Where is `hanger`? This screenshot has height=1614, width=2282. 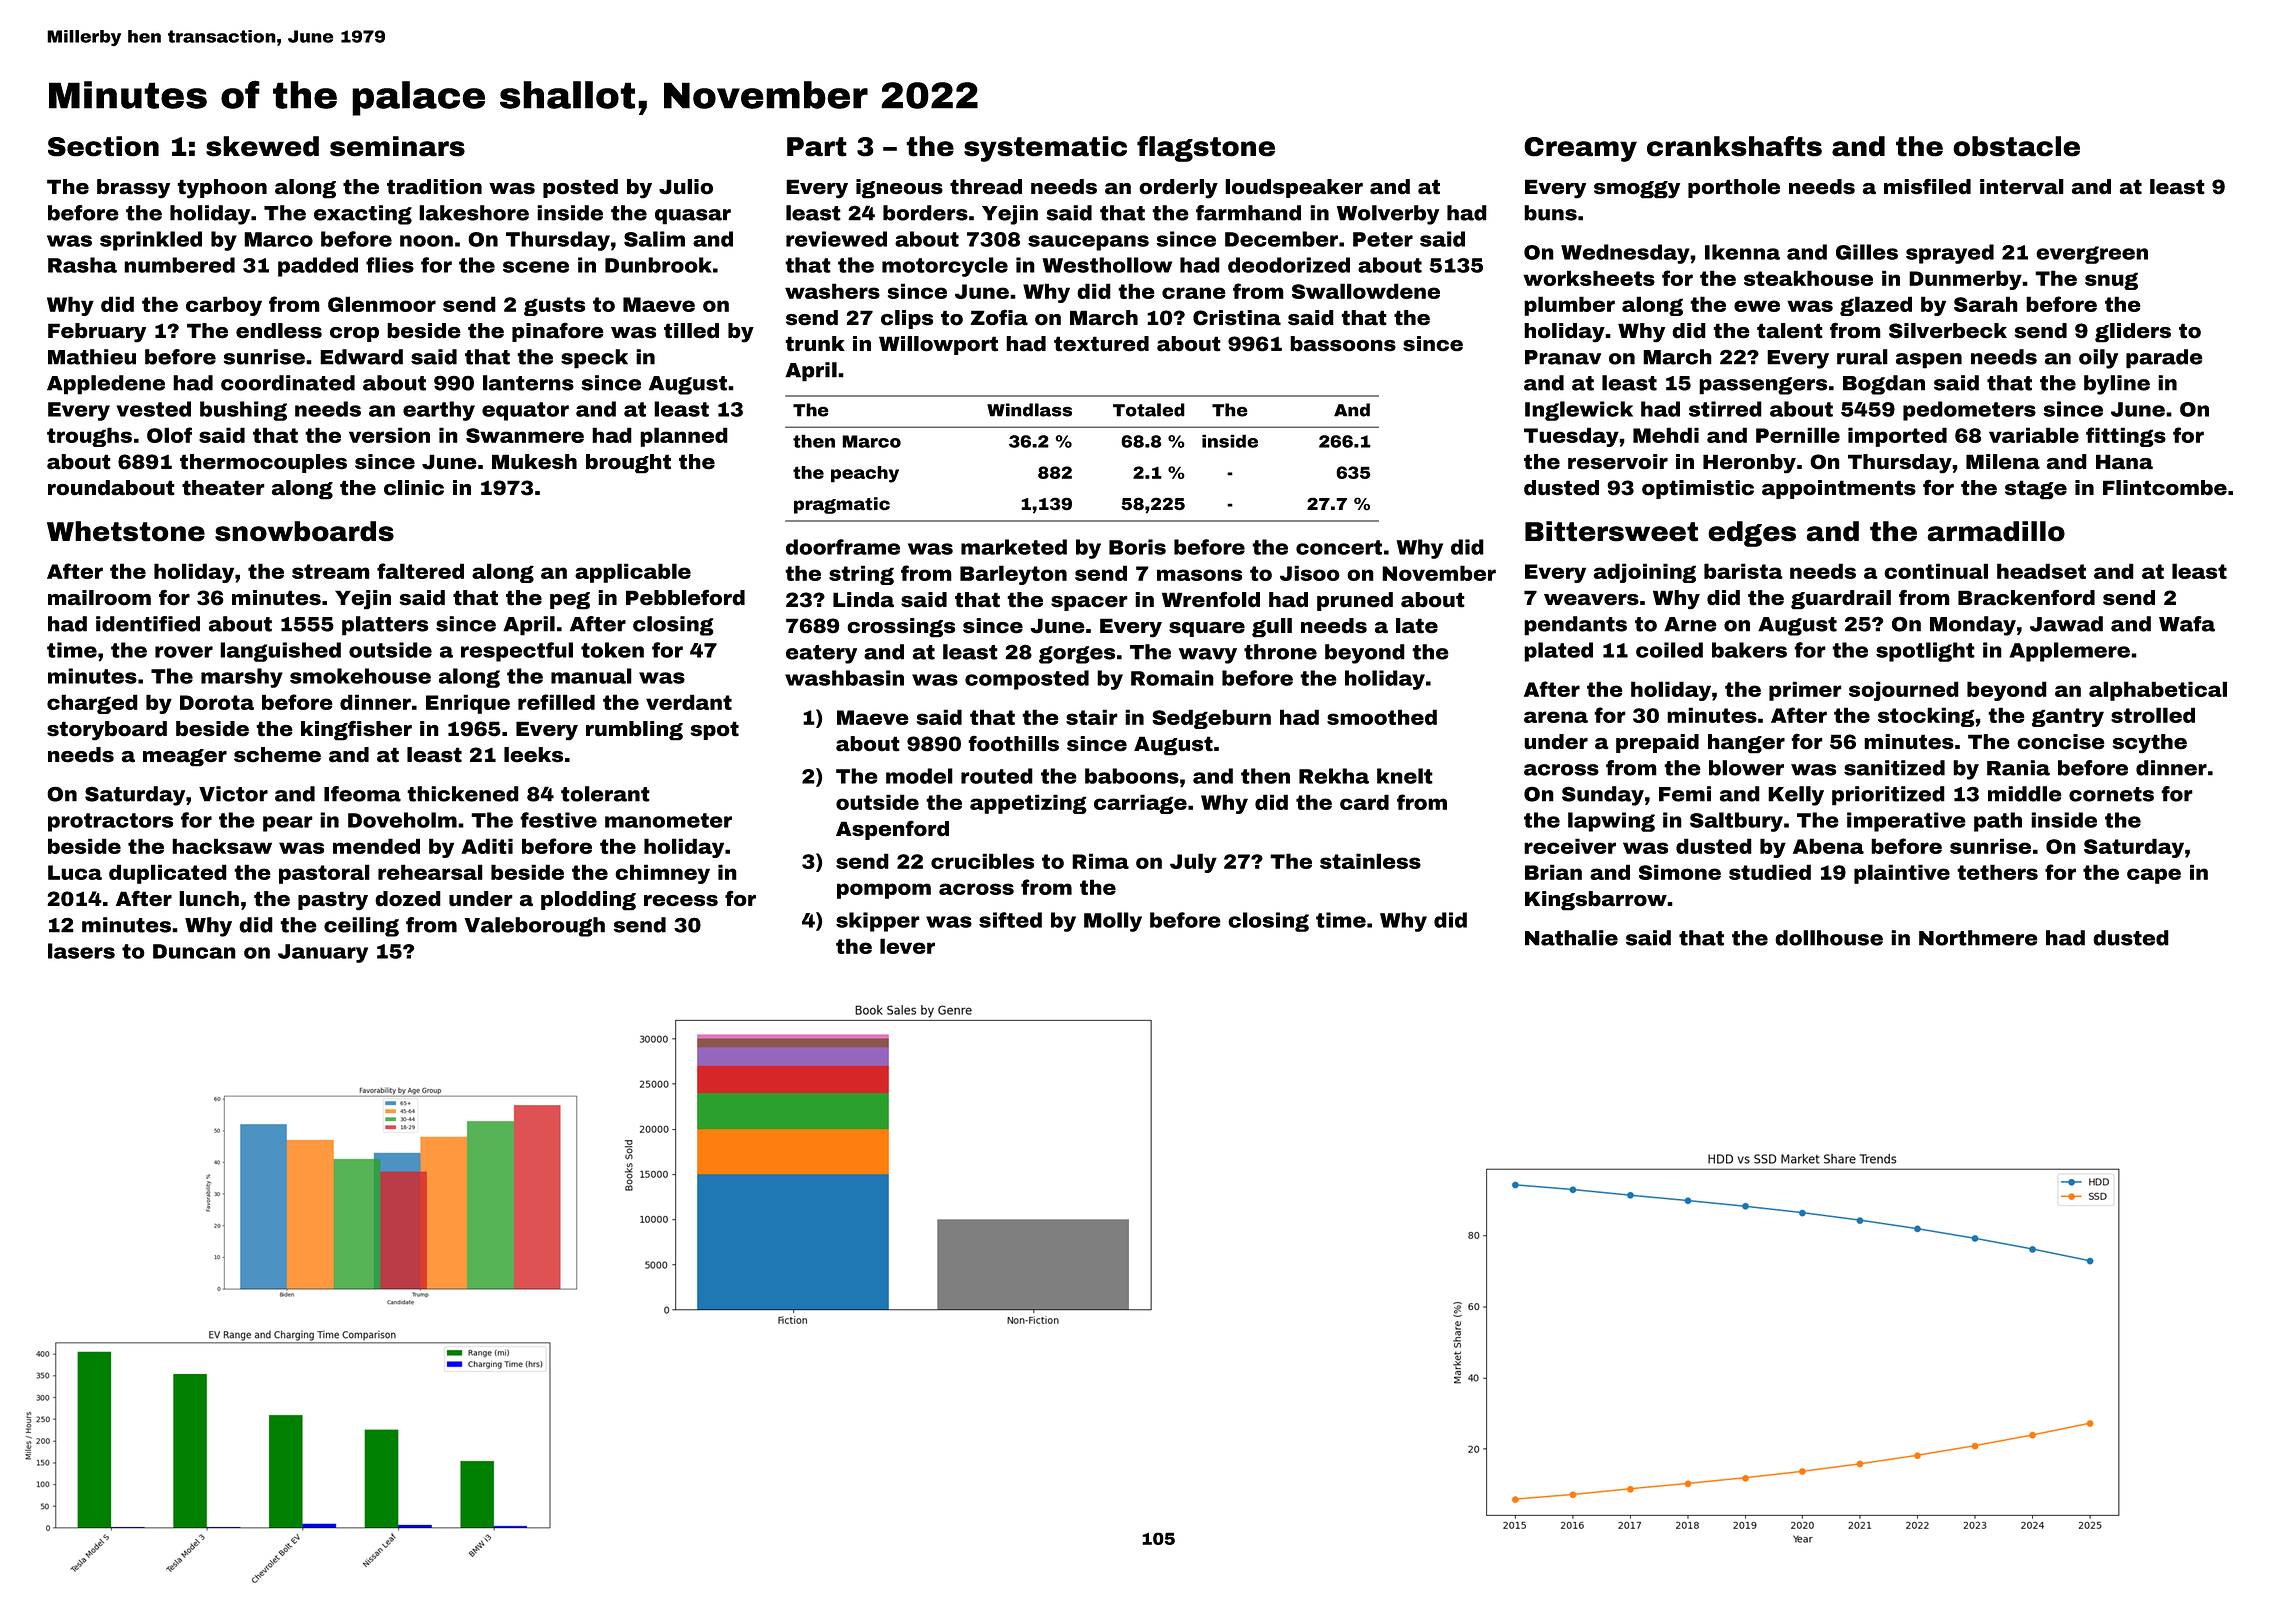
hanger is located at coordinates (1746, 744).
